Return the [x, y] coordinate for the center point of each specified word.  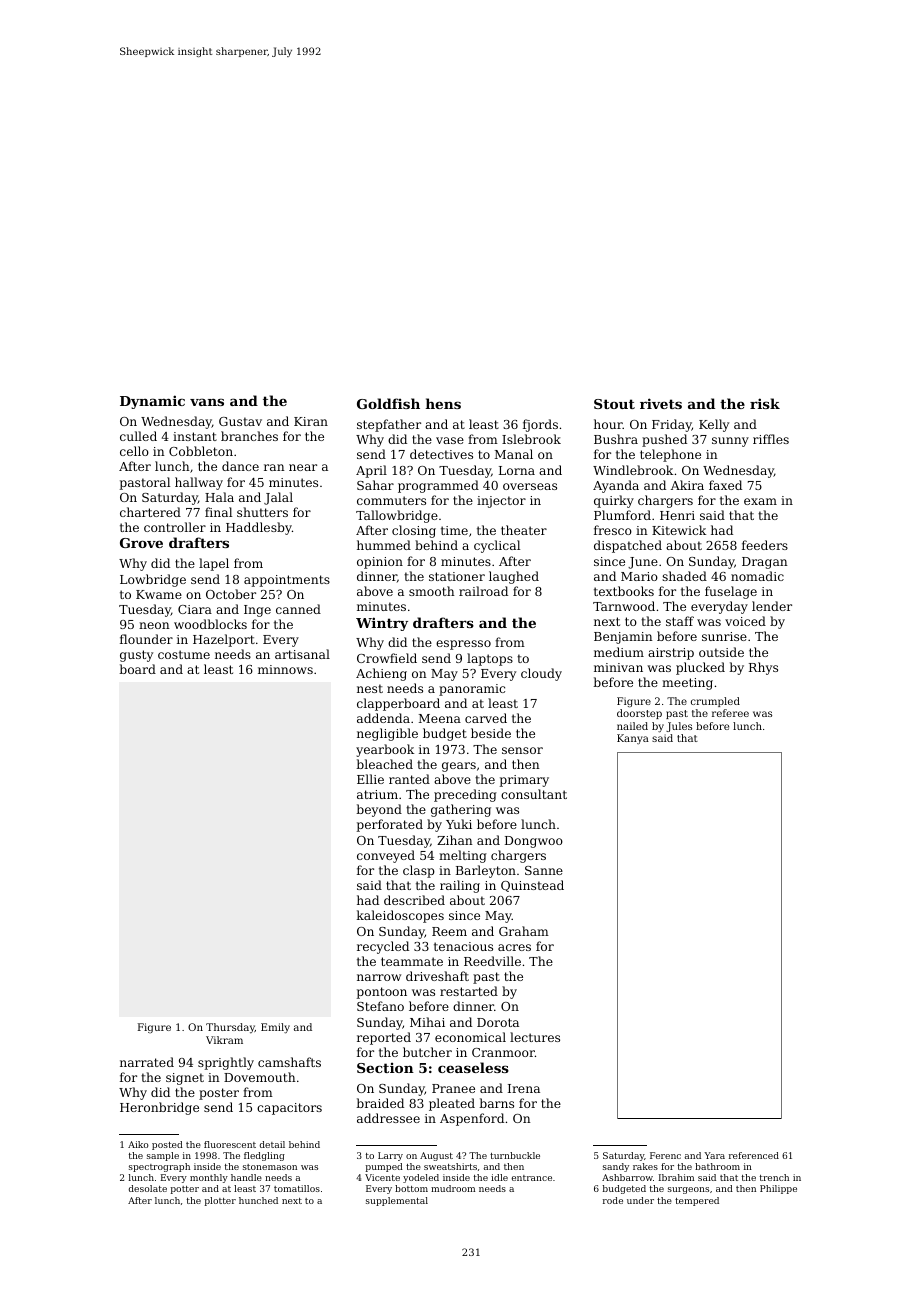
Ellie [370, 779]
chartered [150, 512]
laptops [490, 659]
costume [184, 654]
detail [272, 1144]
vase [450, 440]
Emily [275, 1028]
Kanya [633, 739]
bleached [384, 764]
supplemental [397, 1201]
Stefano [380, 1006]
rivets [661, 403]
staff [680, 621]
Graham [524, 931]
